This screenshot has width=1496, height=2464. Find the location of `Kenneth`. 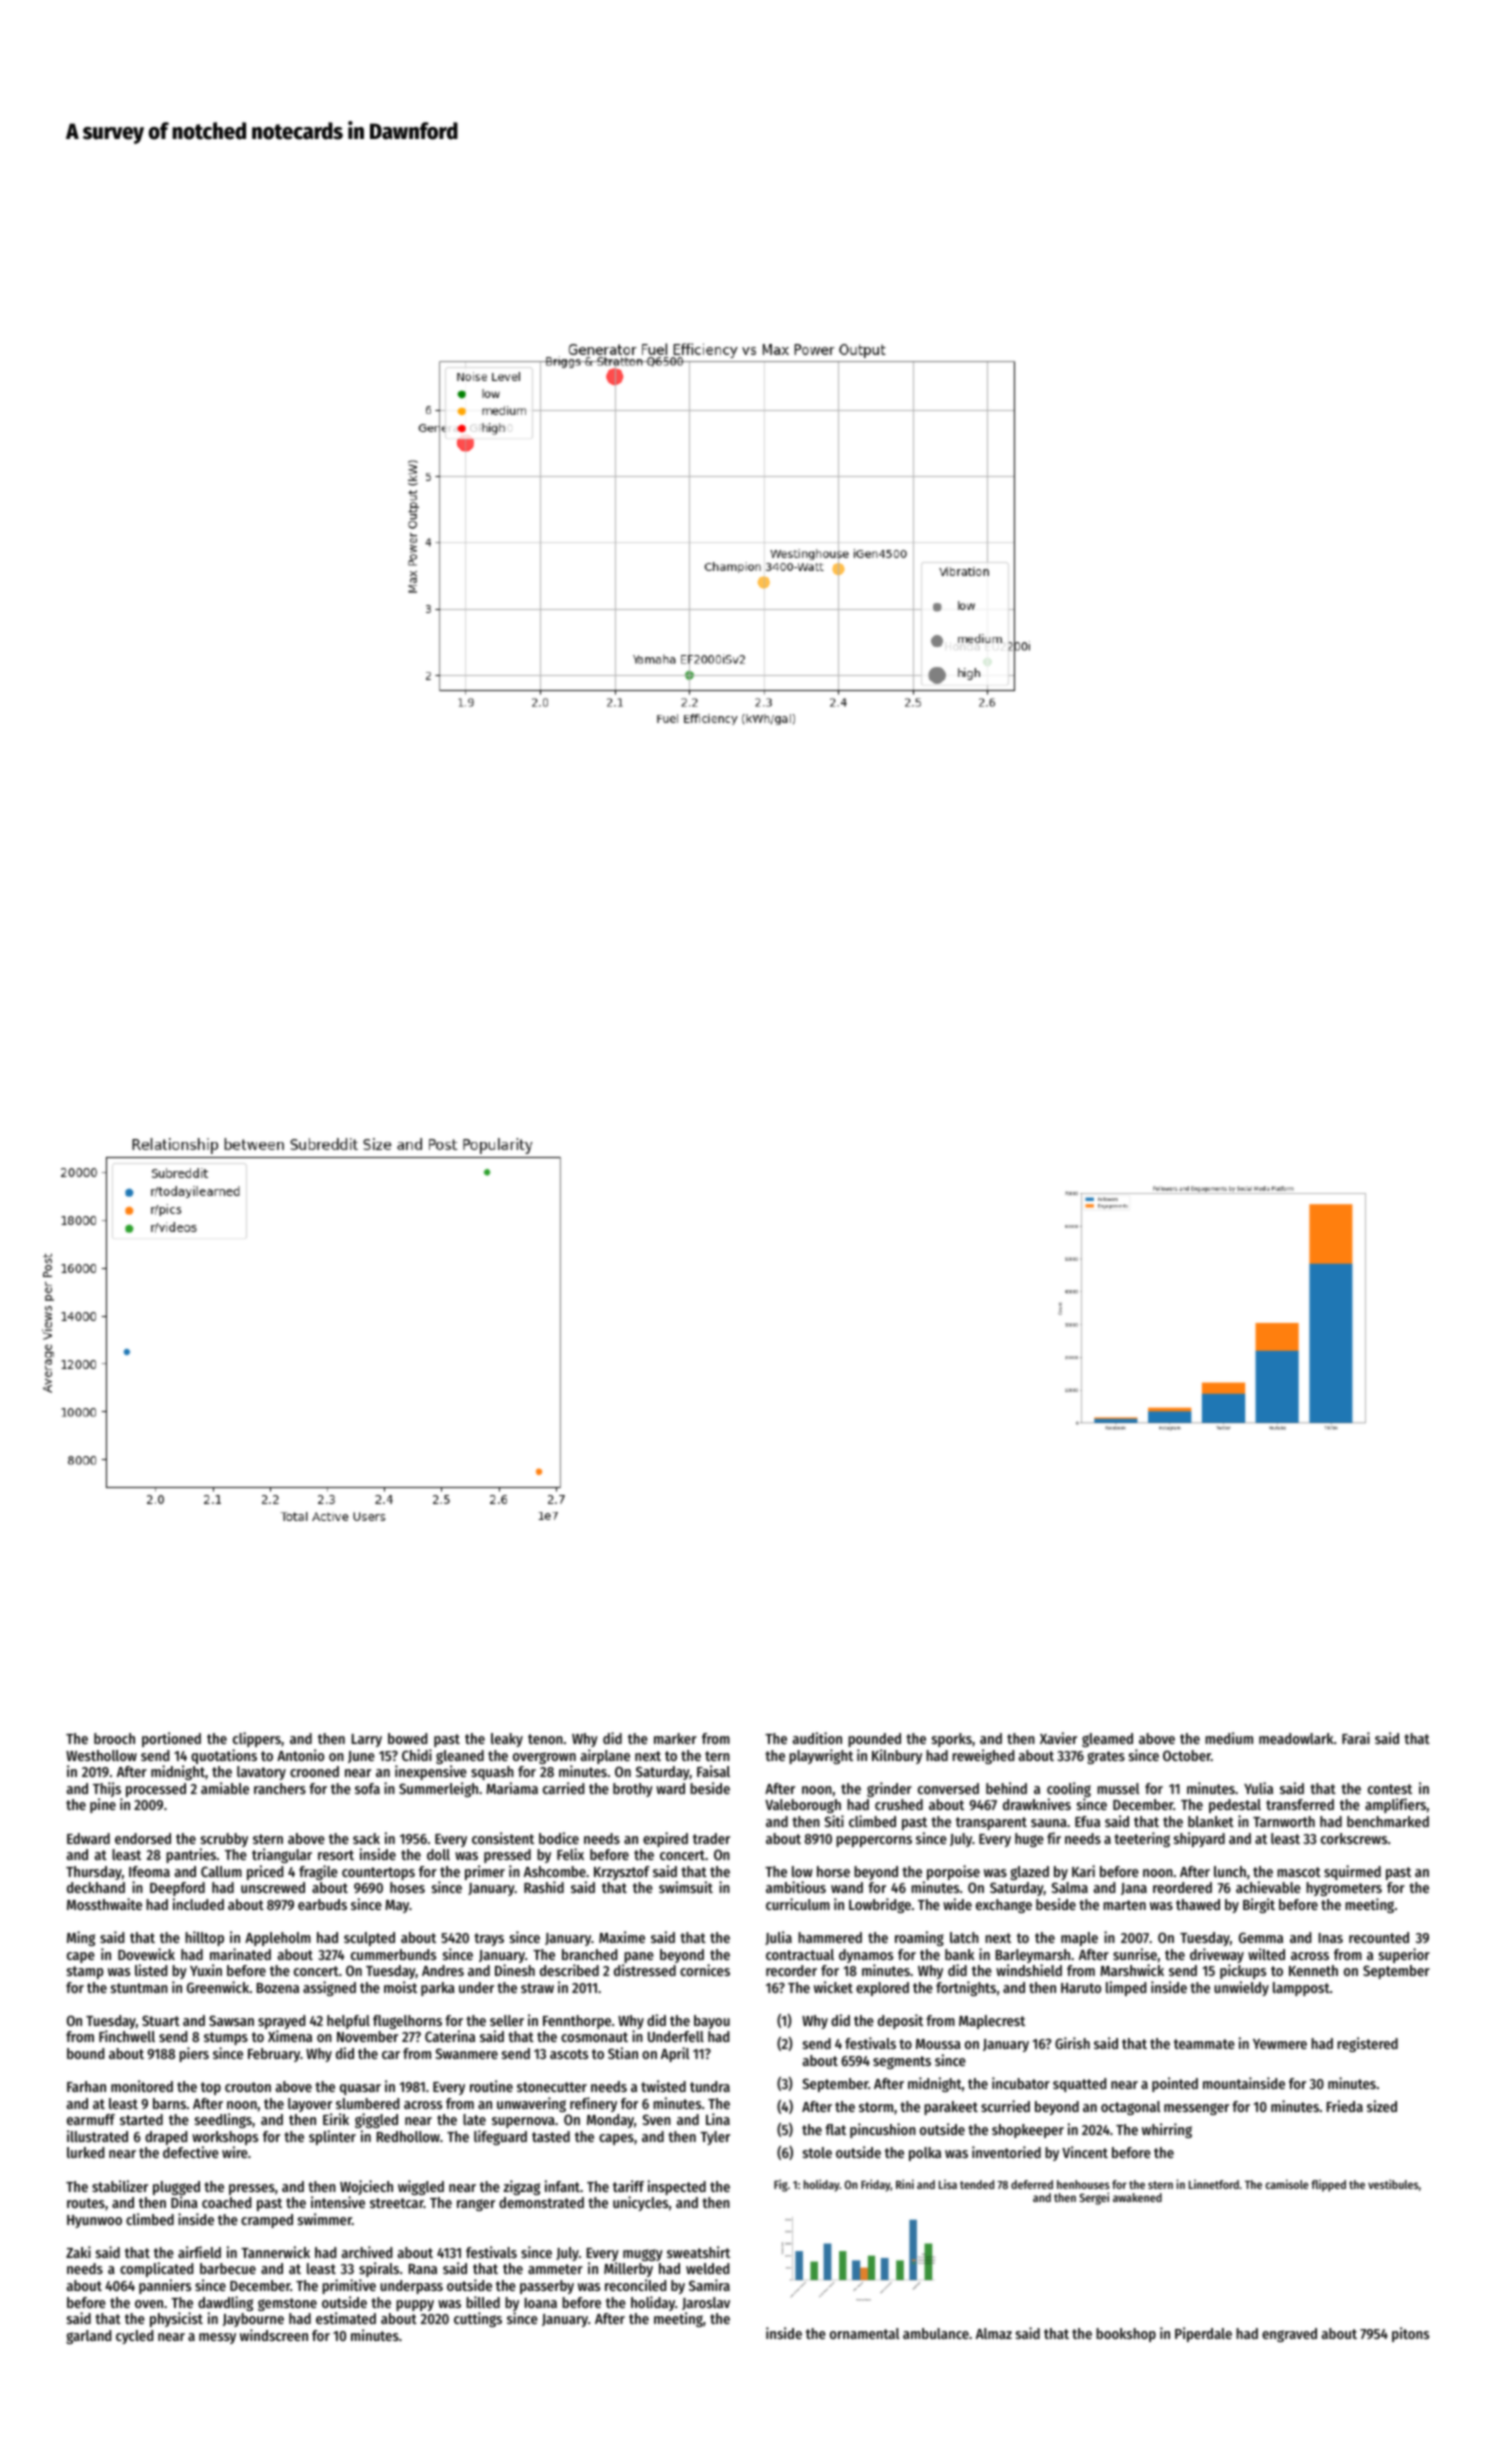

Kenneth is located at coordinates (1313, 1970).
